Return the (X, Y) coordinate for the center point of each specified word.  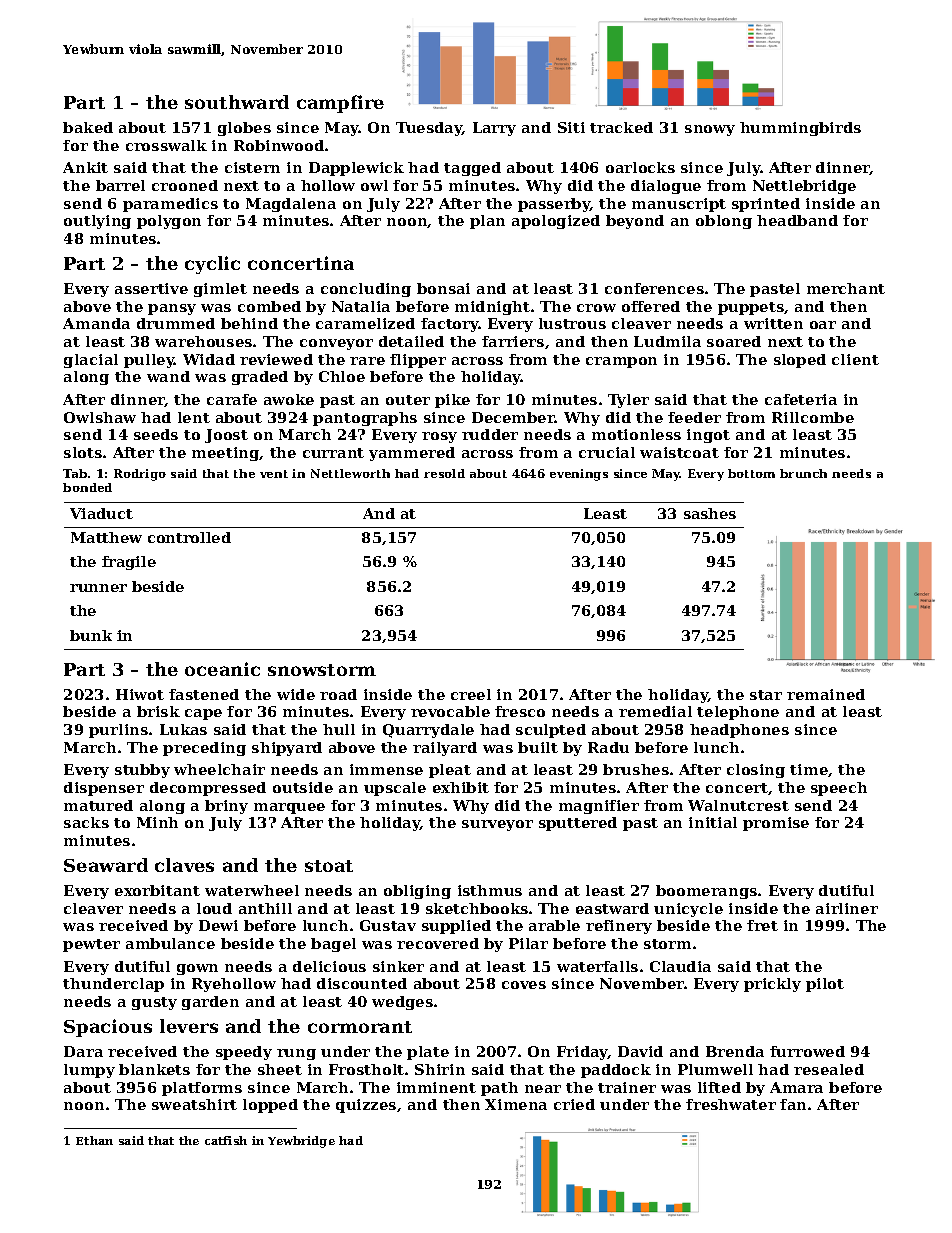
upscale (395, 789)
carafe (232, 399)
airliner (847, 908)
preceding (204, 749)
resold (444, 473)
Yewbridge (301, 1142)
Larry (494, 129)
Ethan (94, 1140)
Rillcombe (813, 417)
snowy (710, 130)
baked (88, 127)
